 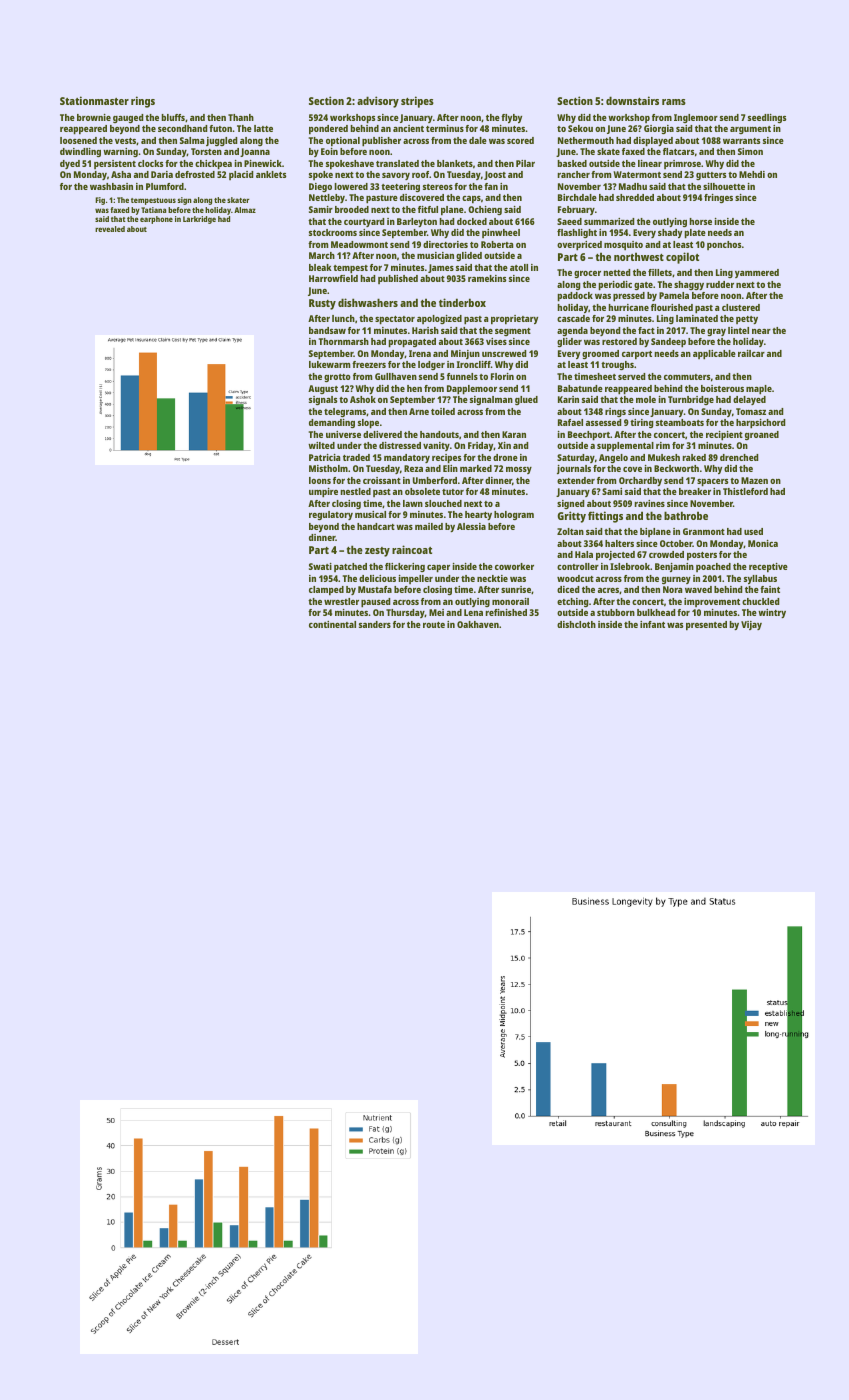 What do you see at coordinates (241, 175) in the screenshot?
I see `placid` at bounding box center [241, 175].
